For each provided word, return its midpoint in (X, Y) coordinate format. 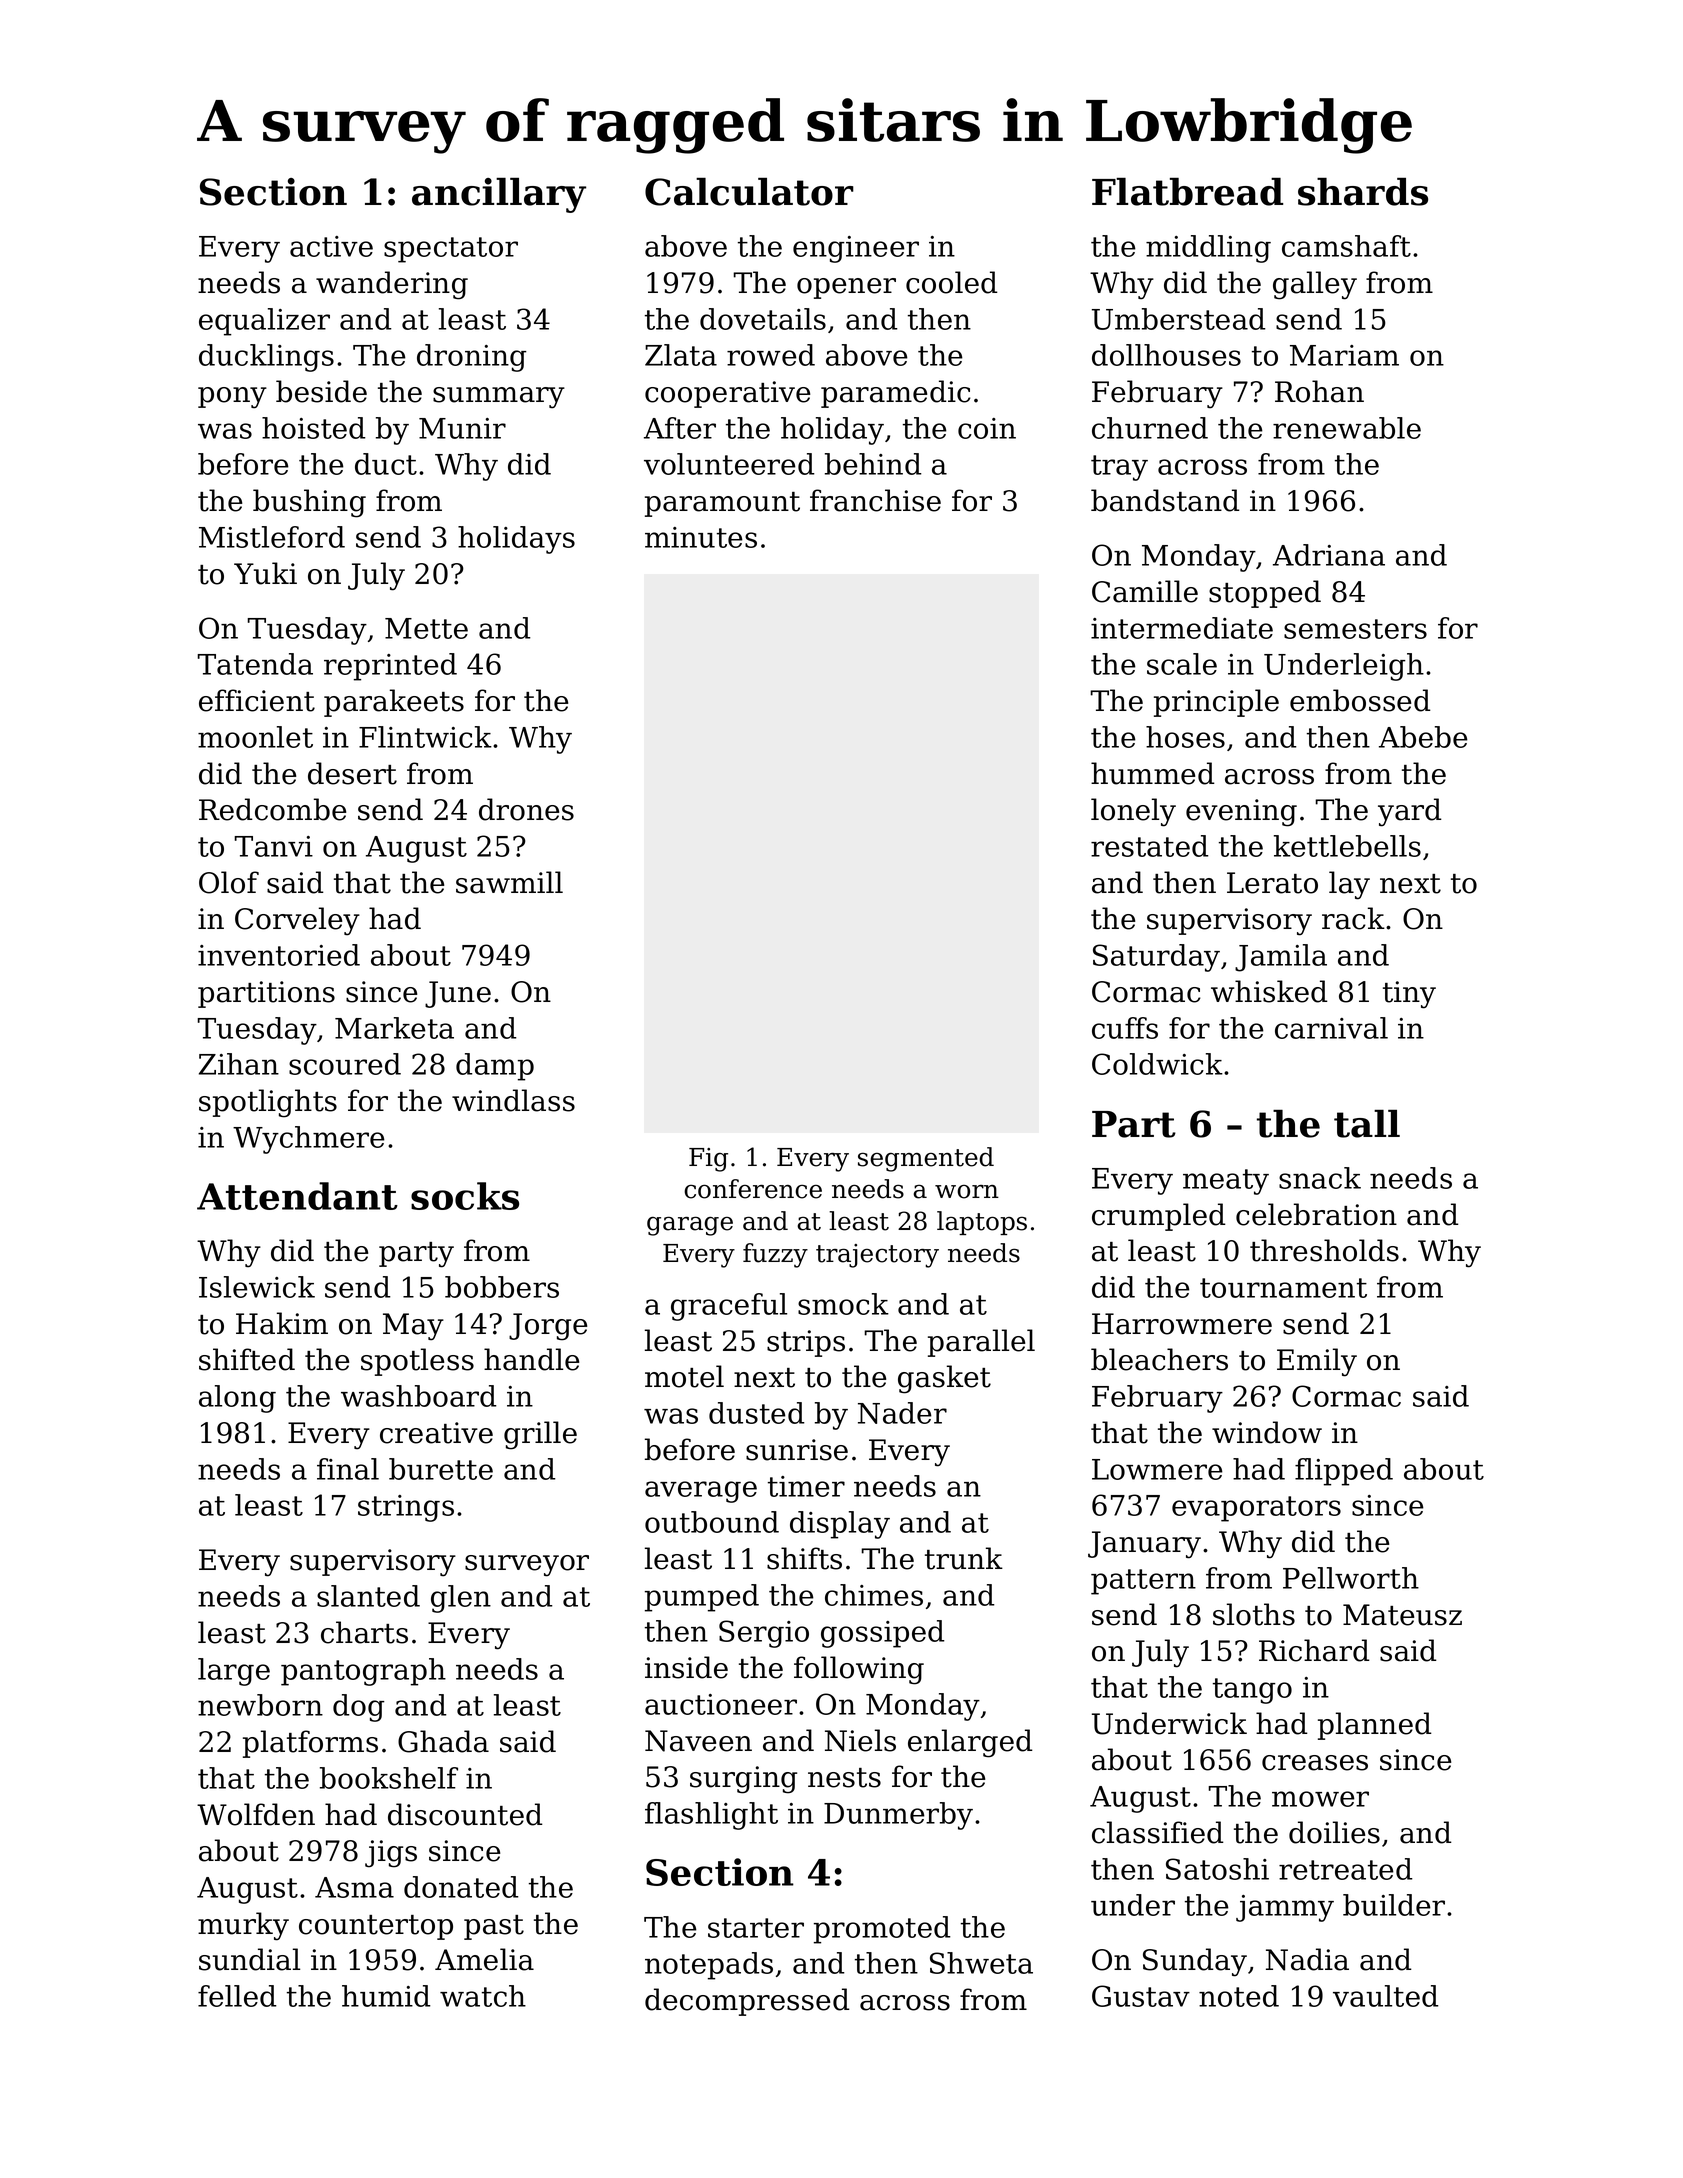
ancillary (499, 195)
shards (1363, 191)
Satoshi (1217, 1869)
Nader (902, 1413)
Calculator (749, 191)
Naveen (698, 1741)
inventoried (279, 955)
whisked (1269, 991)
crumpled (1159, 1217)
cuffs (1125, 1028)
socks (465, 1196)
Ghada (443, 1741)
